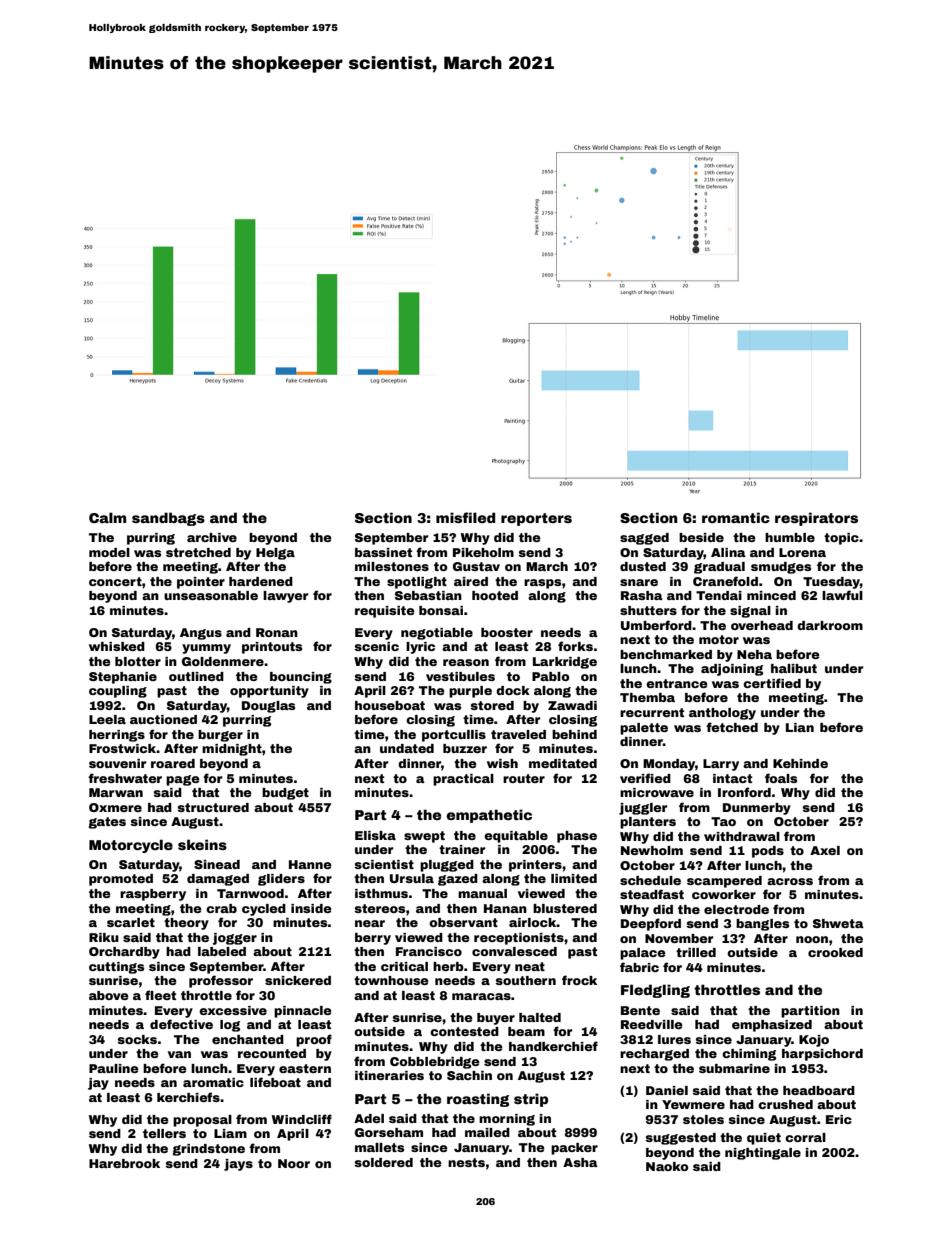 This screenshot has height=1233, width=952. I want to click on bassinet, so click(383, 552).
